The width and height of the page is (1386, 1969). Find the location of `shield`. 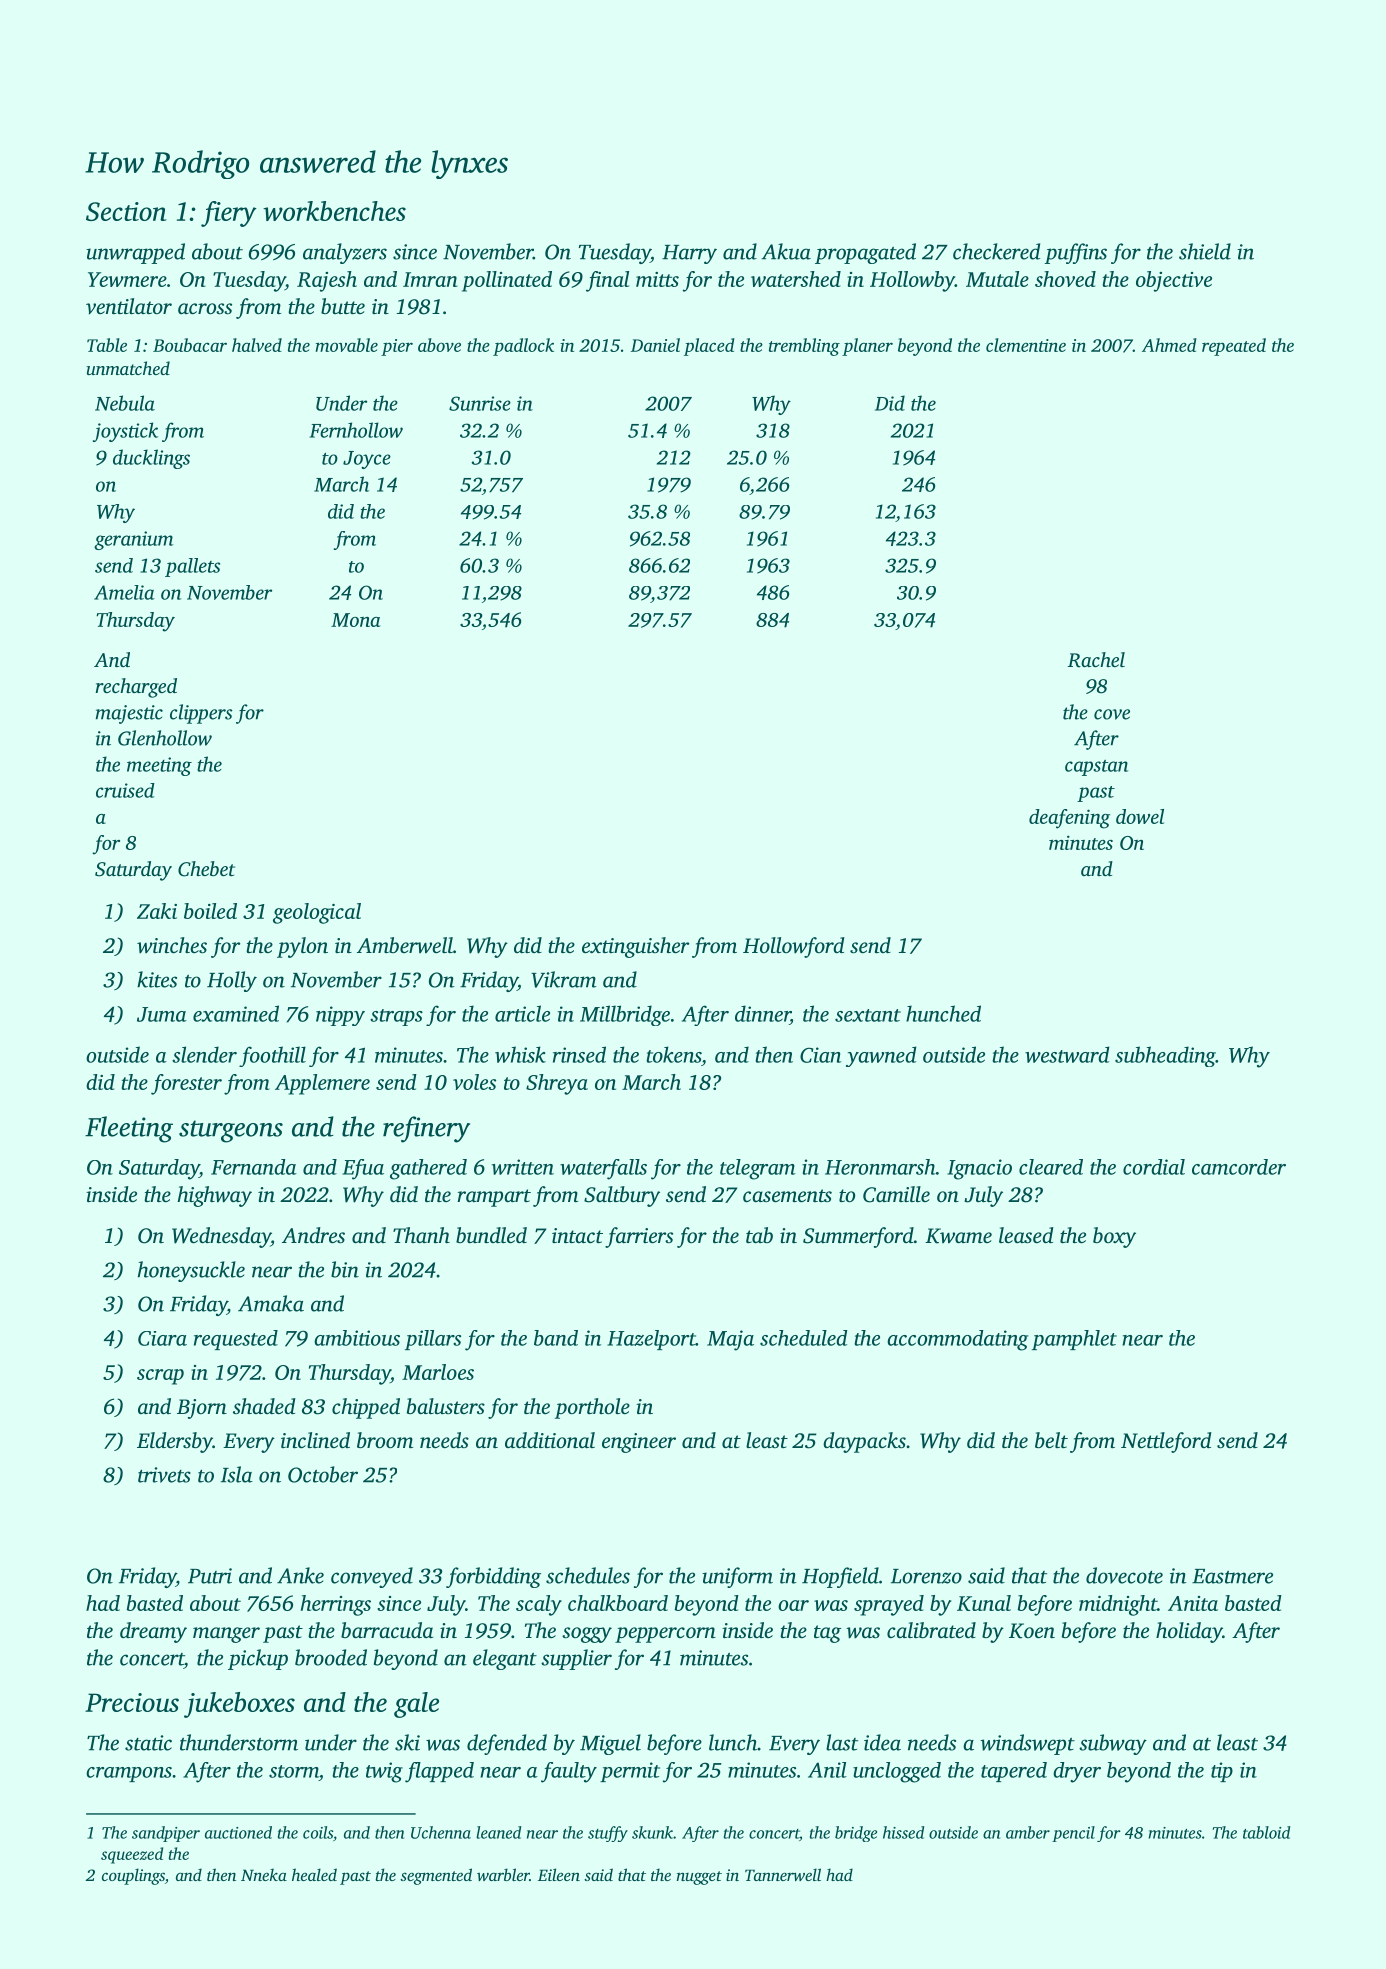

shield is located at coordinates (1205, 251).
